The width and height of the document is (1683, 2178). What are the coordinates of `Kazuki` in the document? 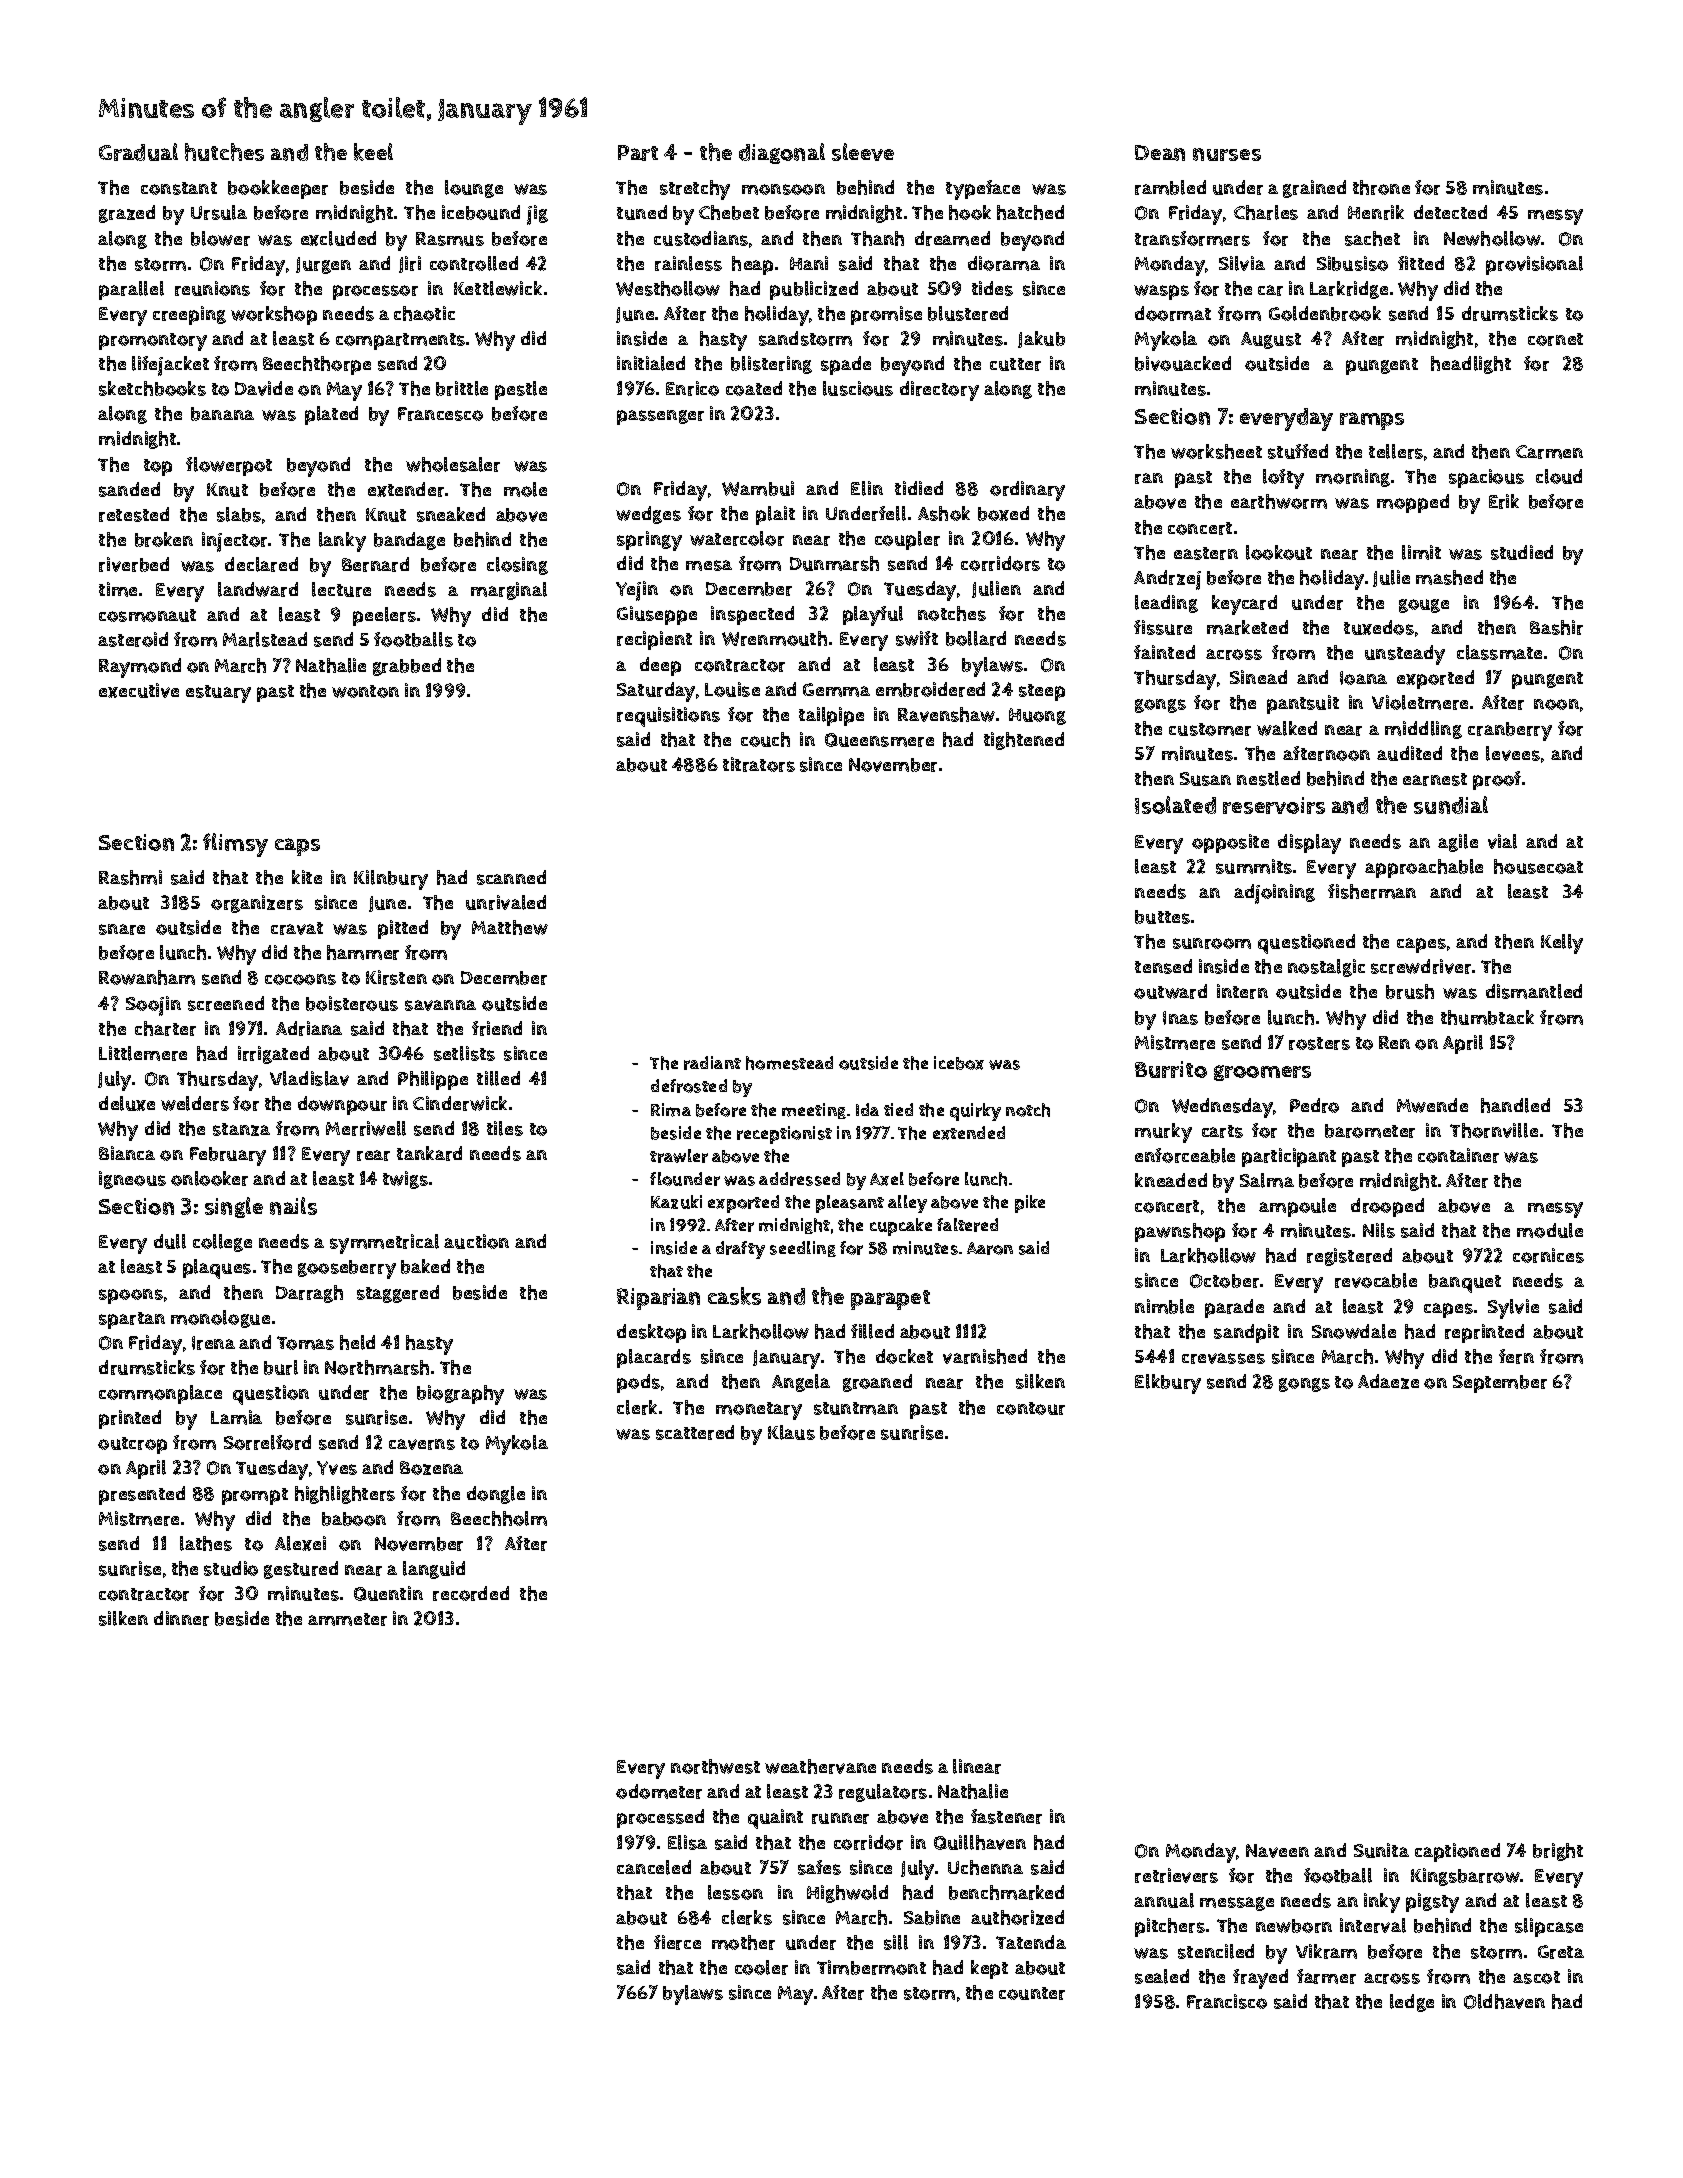 It's located at (676, 1202).
